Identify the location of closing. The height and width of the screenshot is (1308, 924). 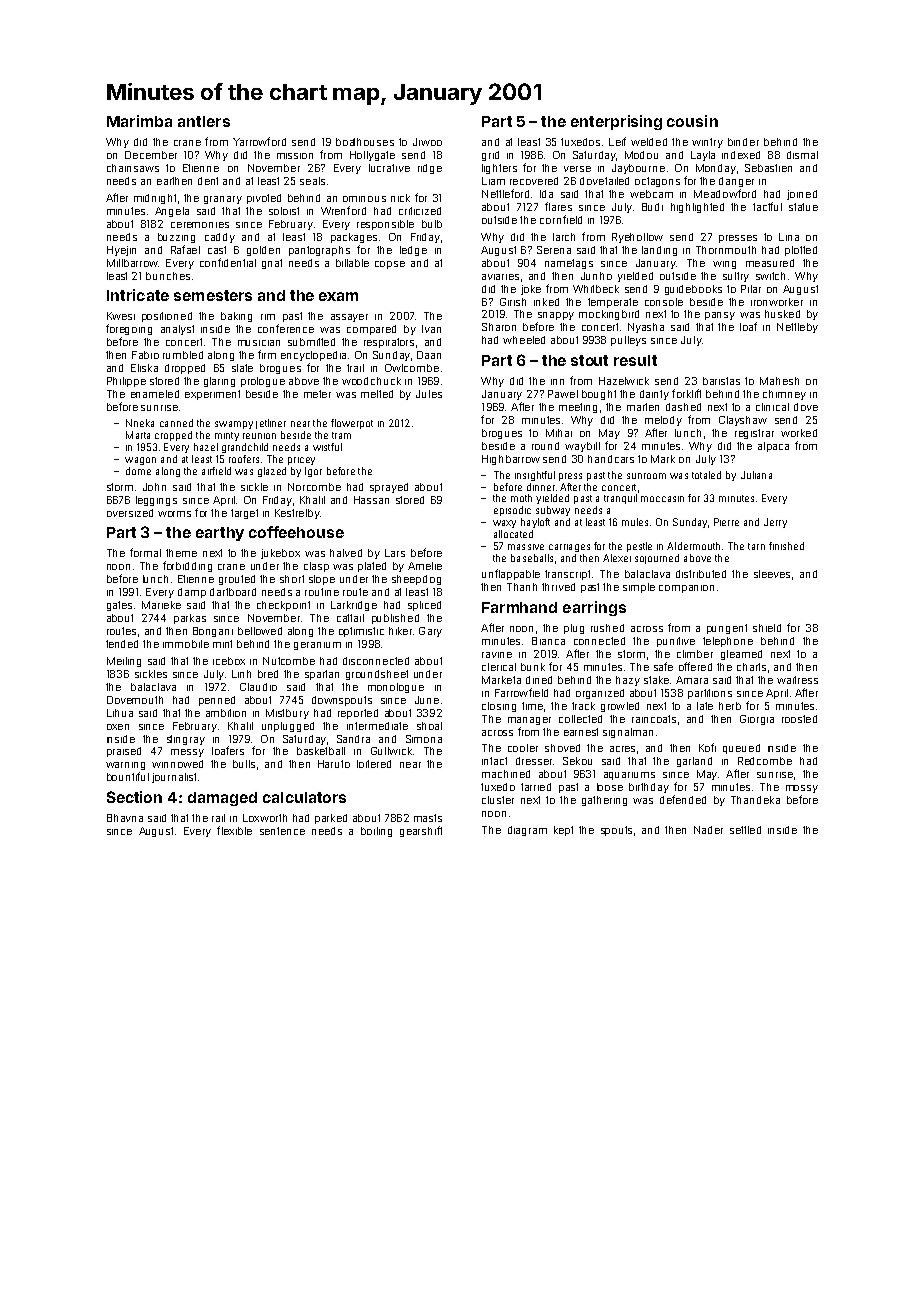
(499, 707).
